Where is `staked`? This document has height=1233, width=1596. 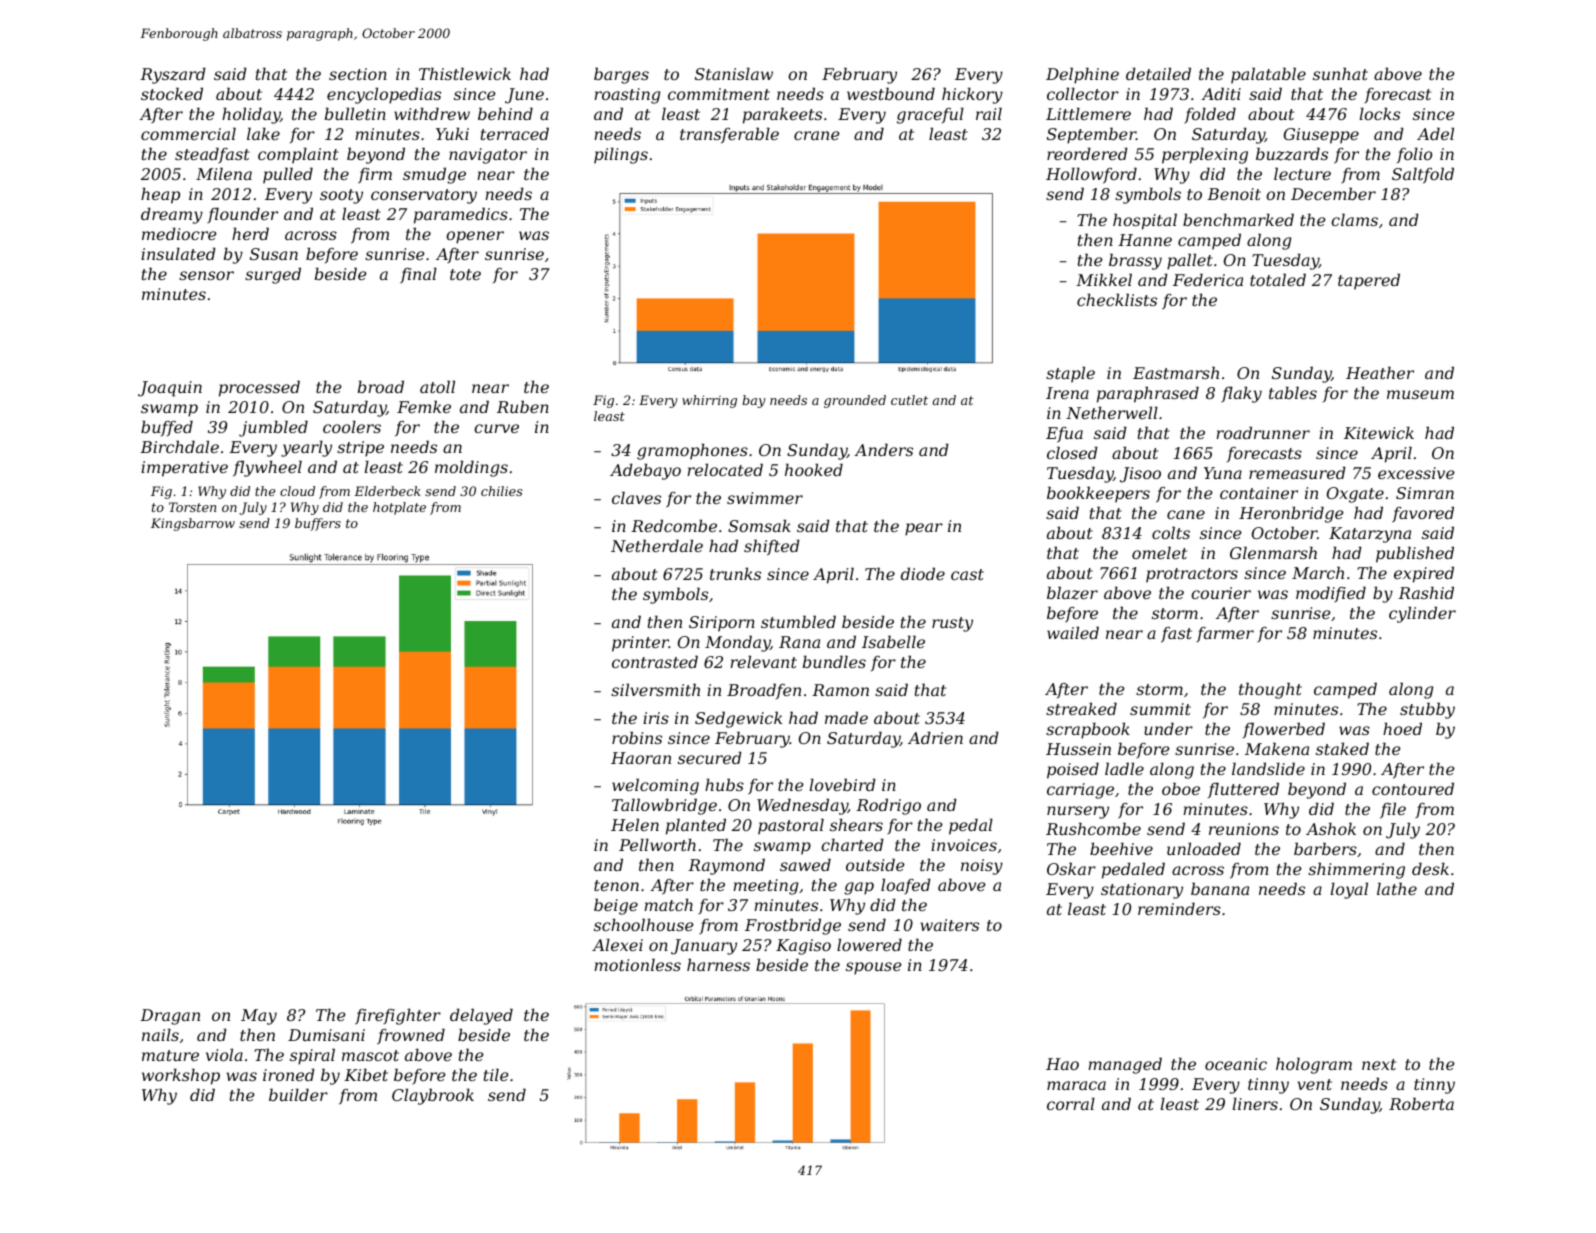 staked is located at coordinates (1342, 748).
